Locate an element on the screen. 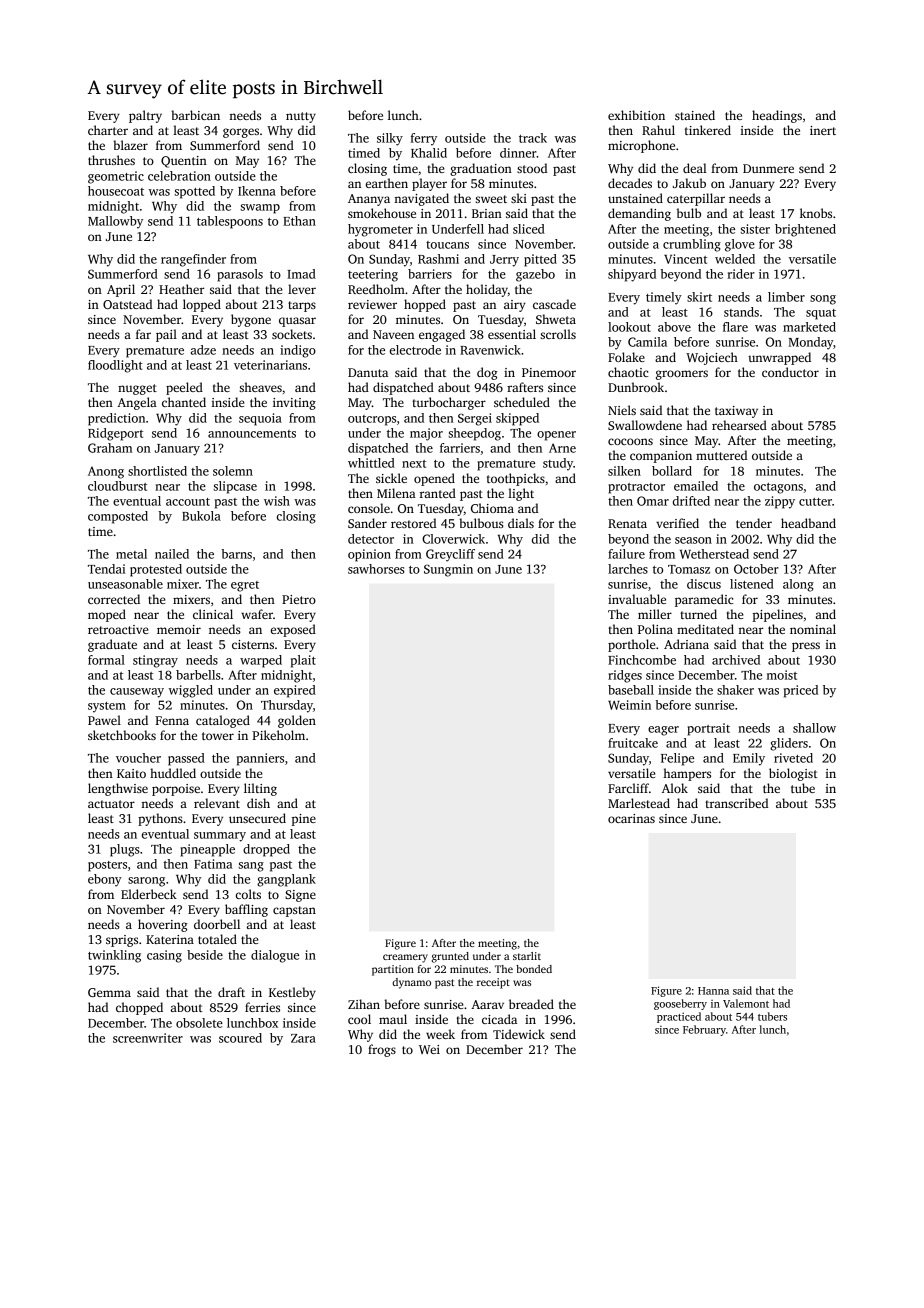 The image size is (924, 1308). celebration is located at coordinates (179, 176).
